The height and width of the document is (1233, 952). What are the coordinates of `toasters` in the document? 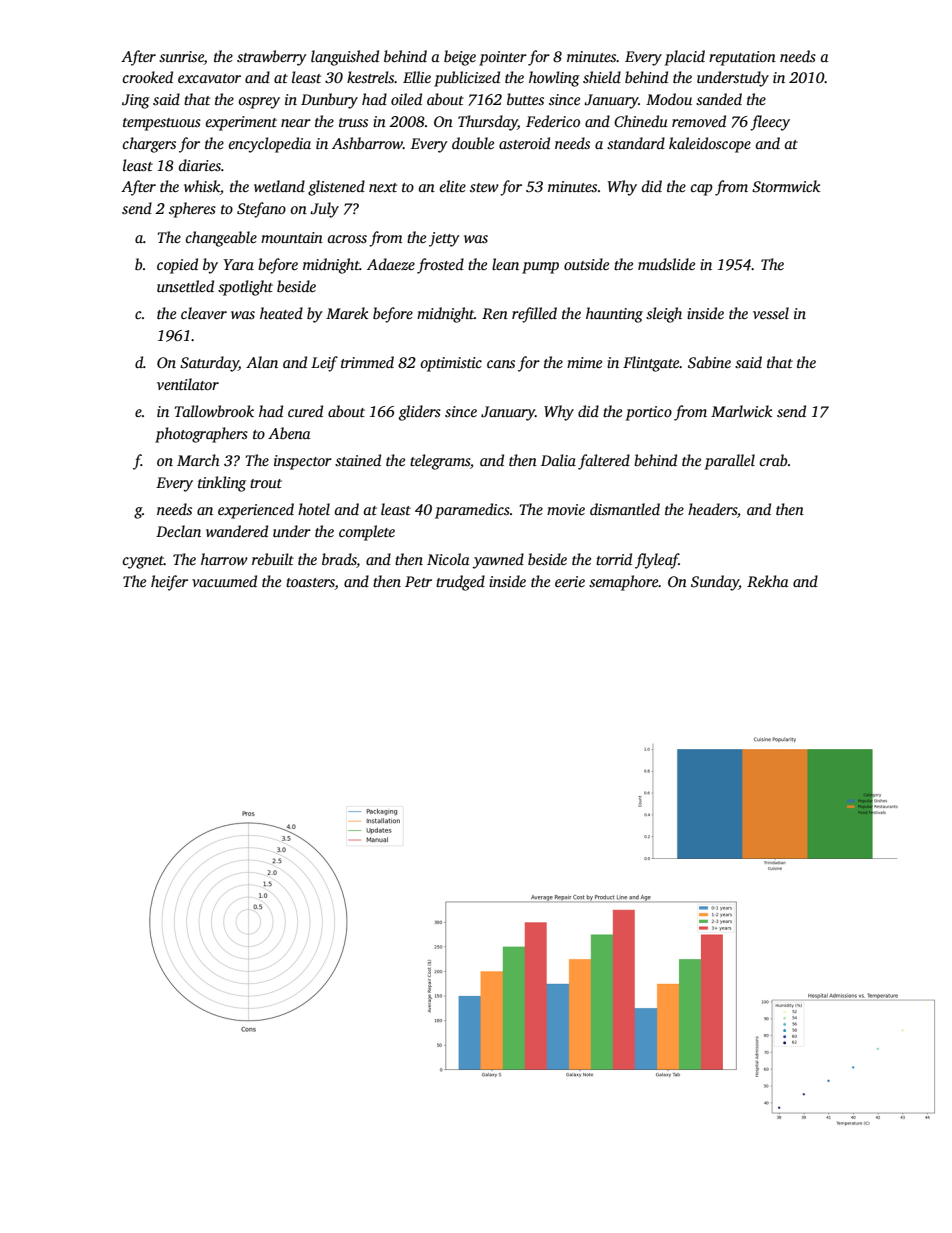 It's located at (310, 584).
